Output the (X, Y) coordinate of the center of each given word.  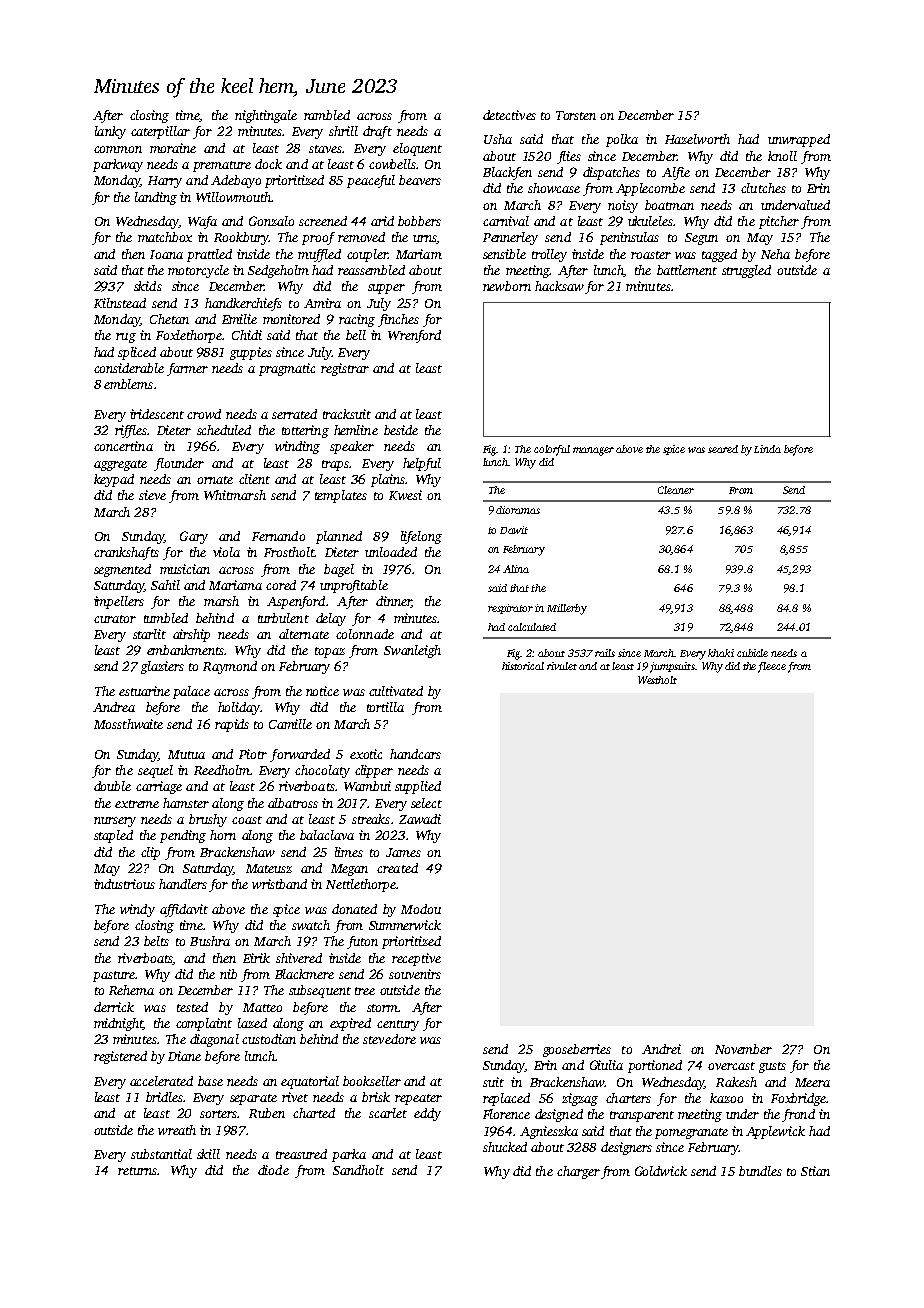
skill (208, 1154)
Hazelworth (697, 139)
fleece (772, 667)
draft (377, 132)
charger (578, 1172)
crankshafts (126, 553)
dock (268, 164)
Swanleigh (412, 651)
